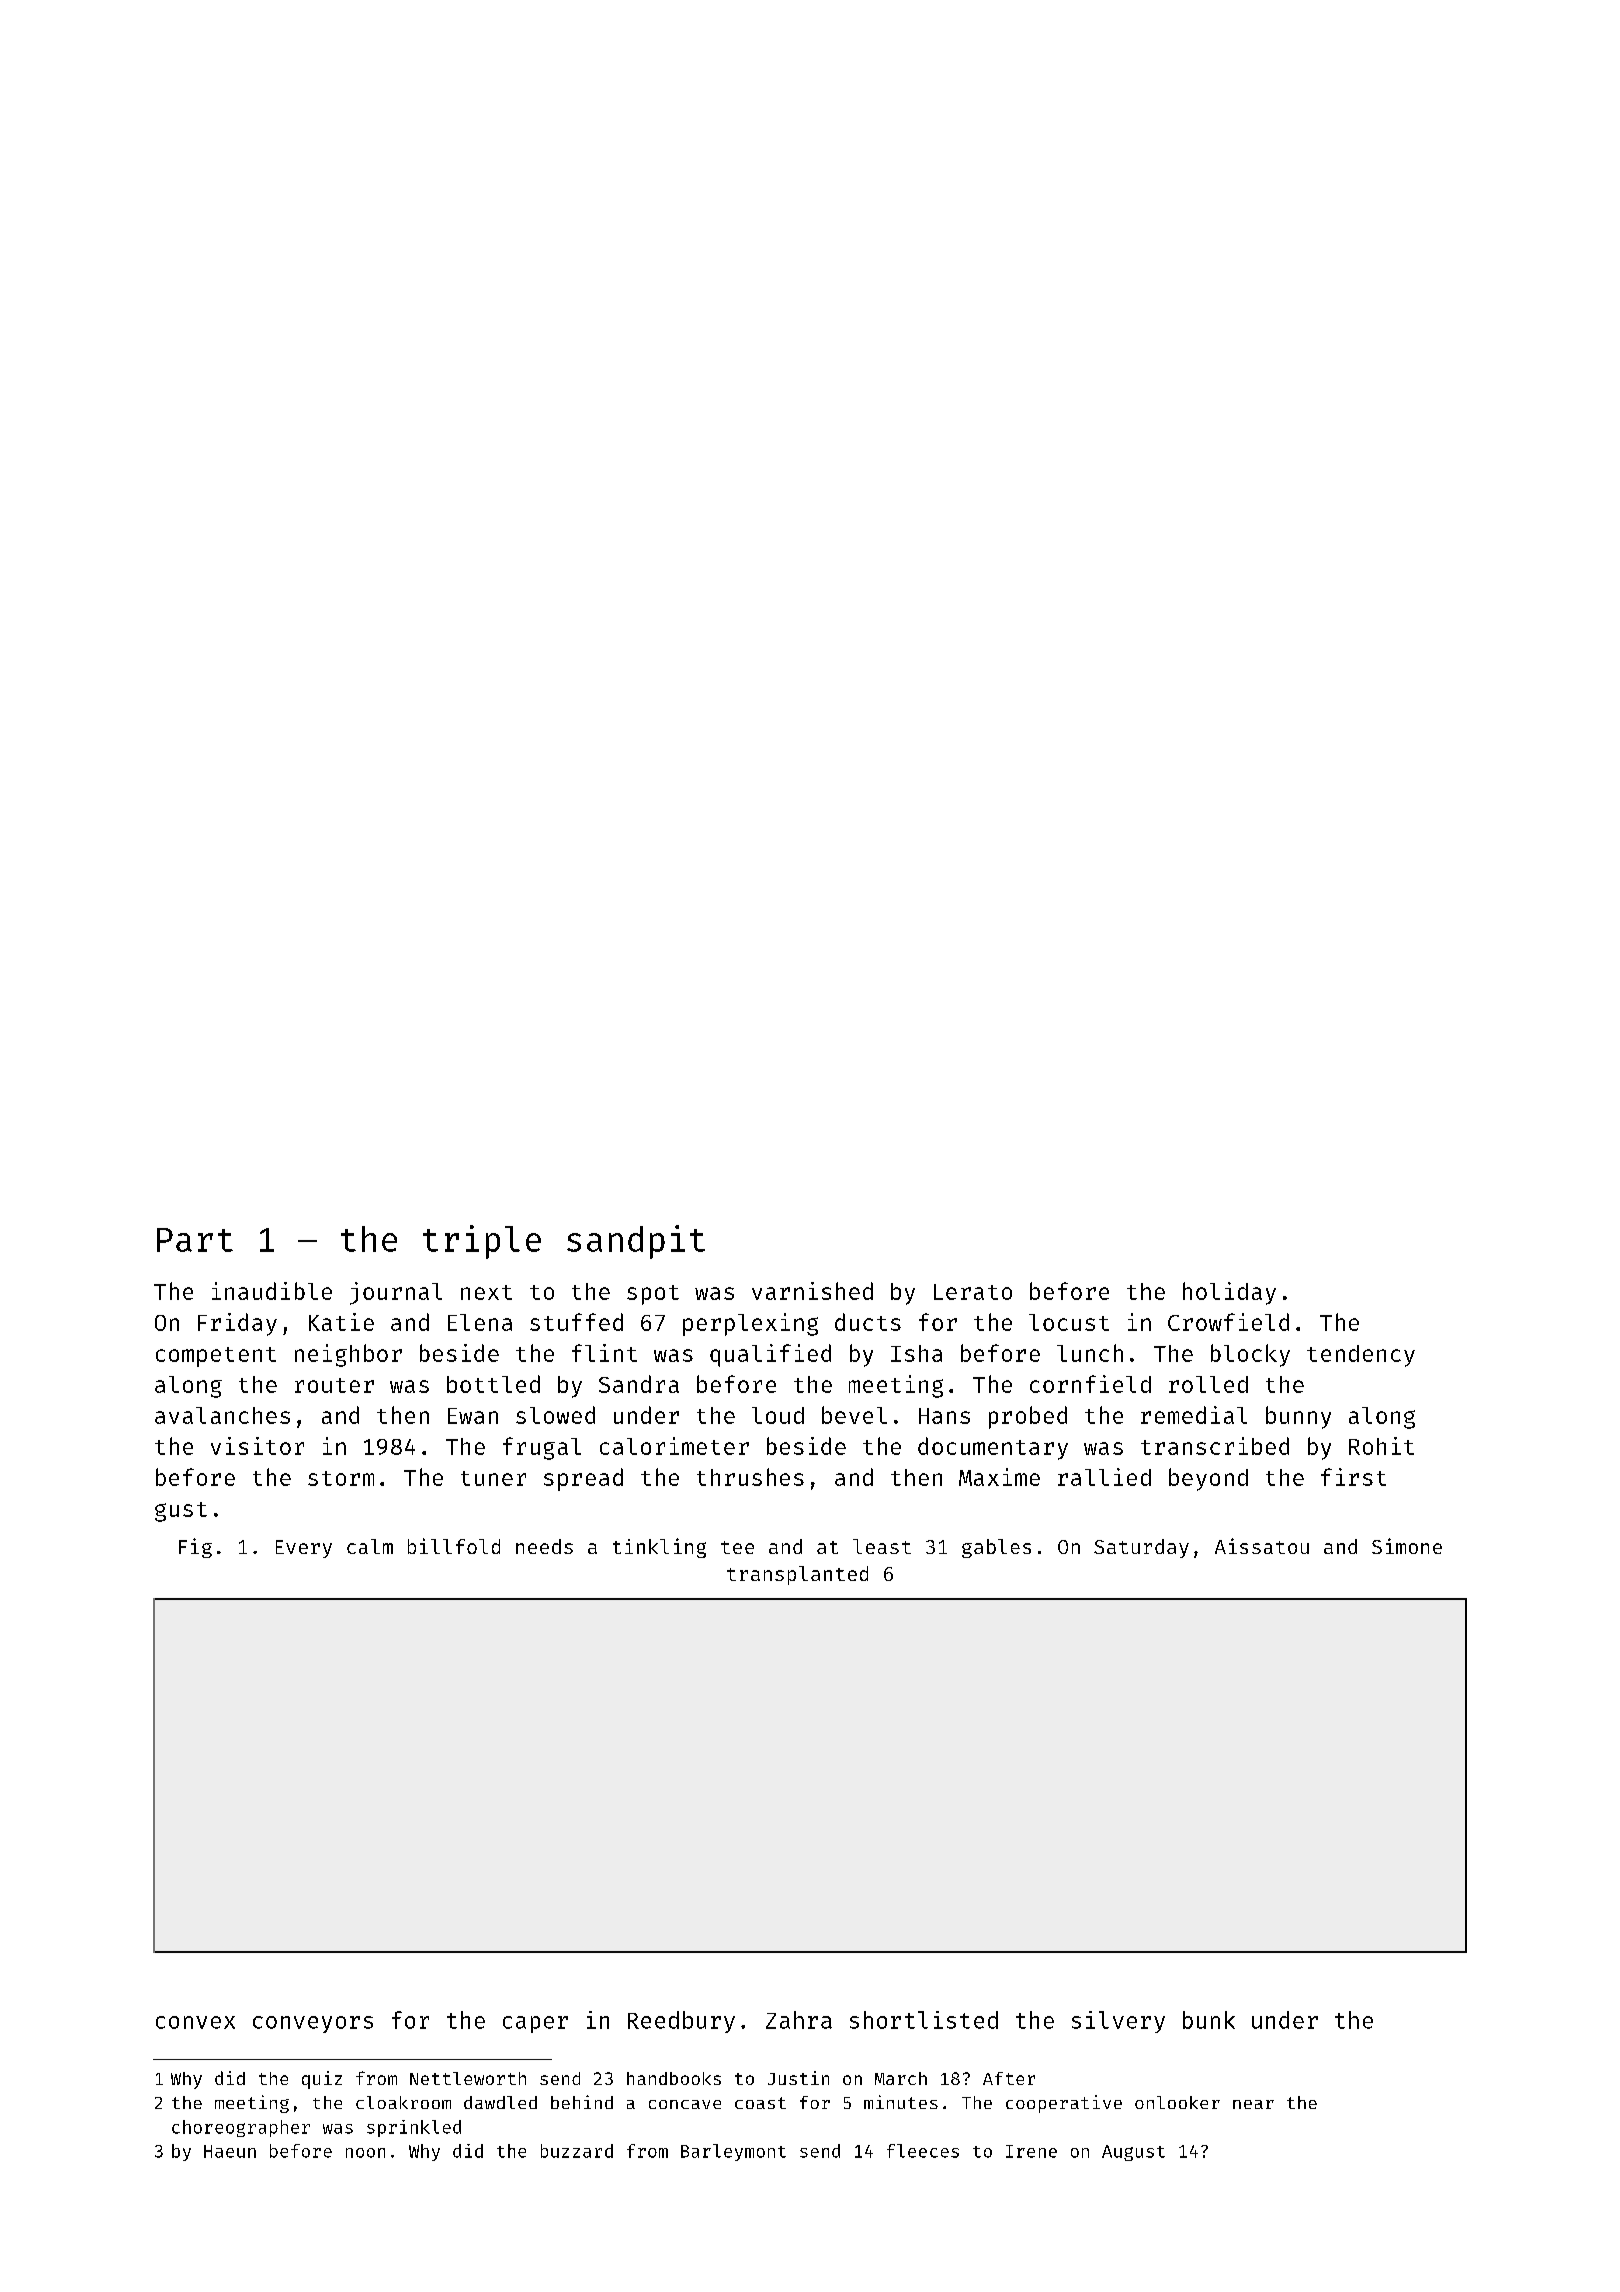 This screenshot has height=2292, width=1620. Describe the element at coordinates (1250, 1355) in the screenshot. I see `blocky` at that location.
